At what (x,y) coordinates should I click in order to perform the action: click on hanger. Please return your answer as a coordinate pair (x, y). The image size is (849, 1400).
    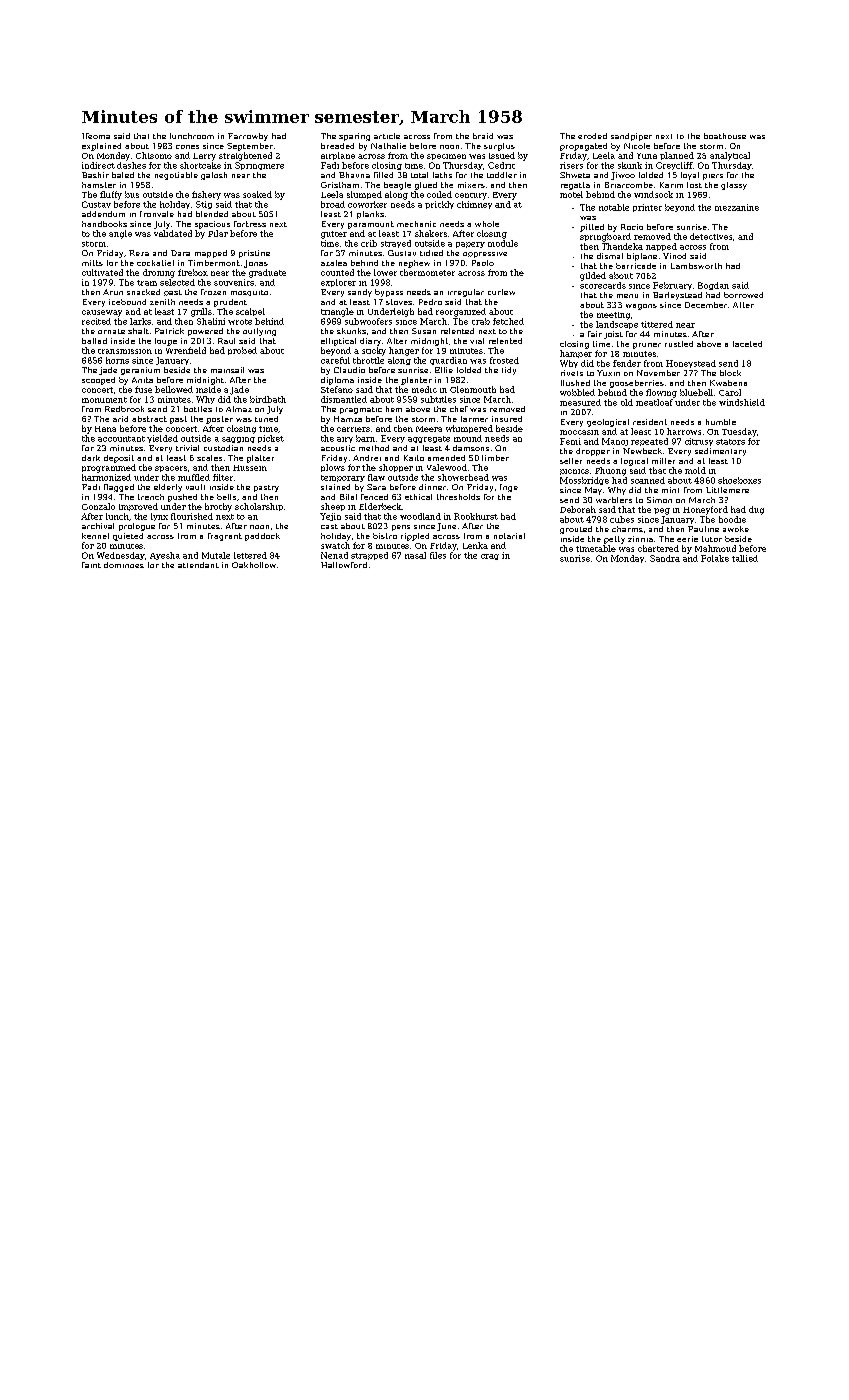
    Looking at the image, I should click on (404, 351).
